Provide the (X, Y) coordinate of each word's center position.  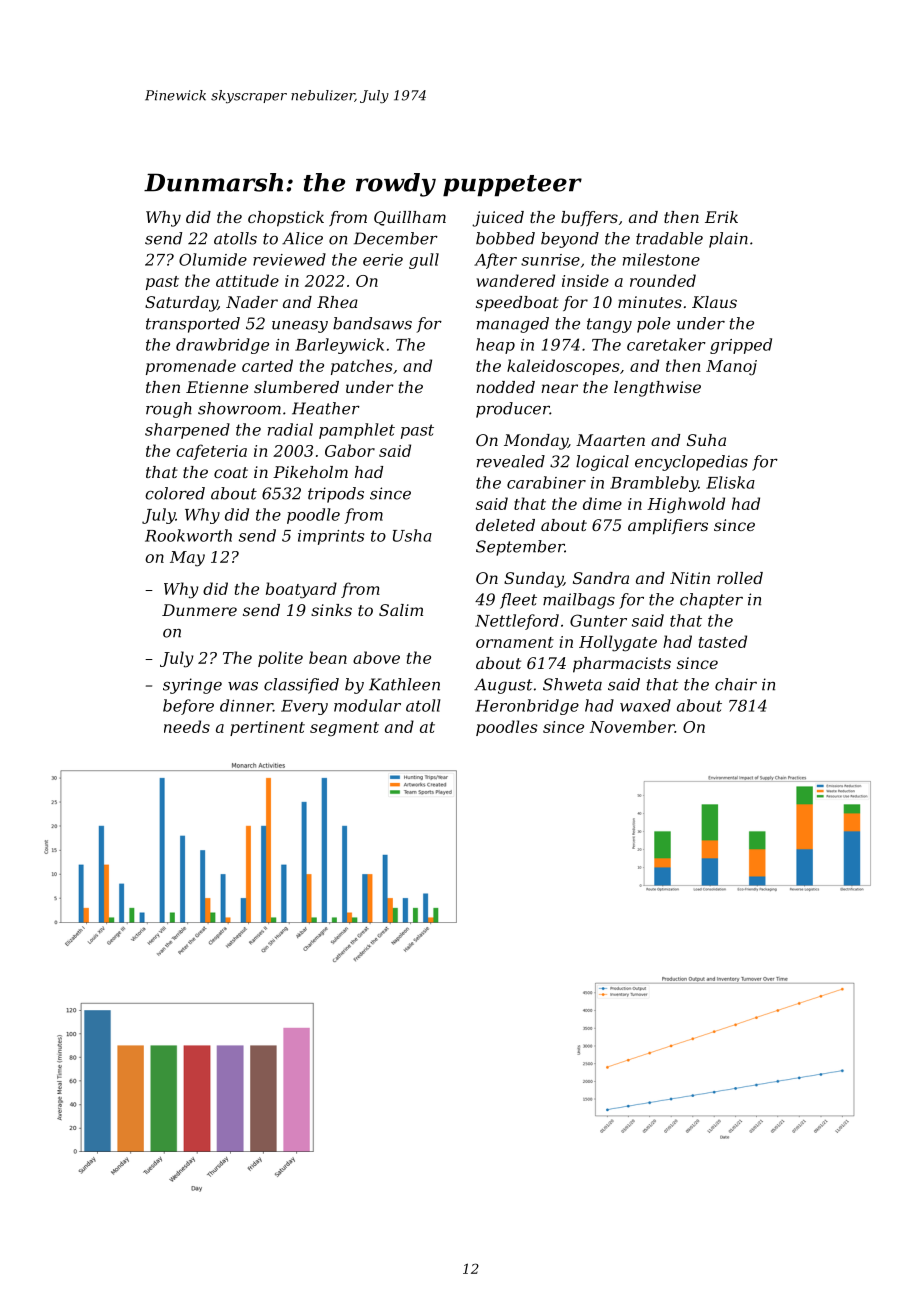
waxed (645, 705)
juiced (498, 219)
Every (304, 707)
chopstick (286, 219)
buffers (589, 218)
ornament (515, 642)
